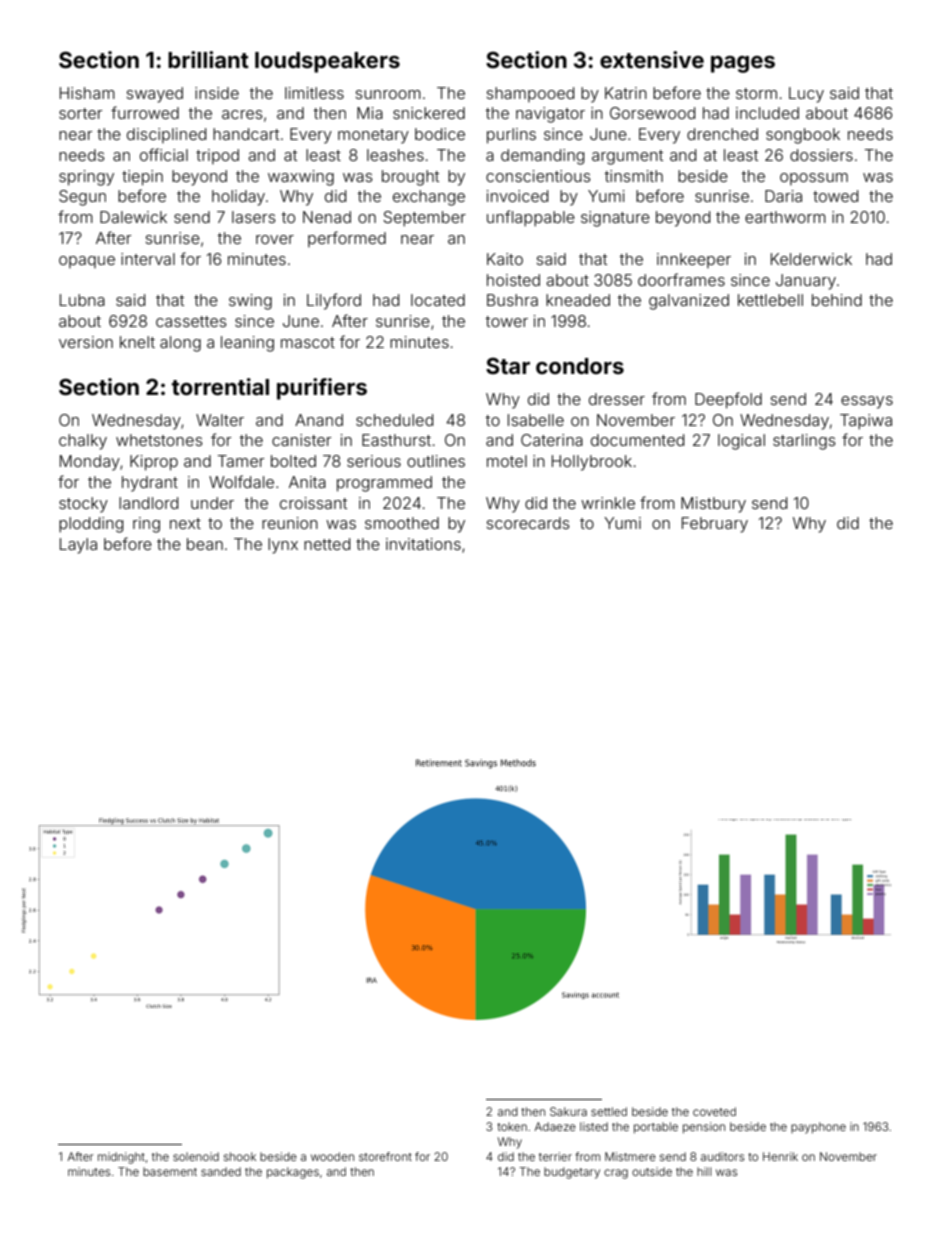 The height and width of the screenshot is (1233, 952). I want to click on midnight, so click(121, 1158).
